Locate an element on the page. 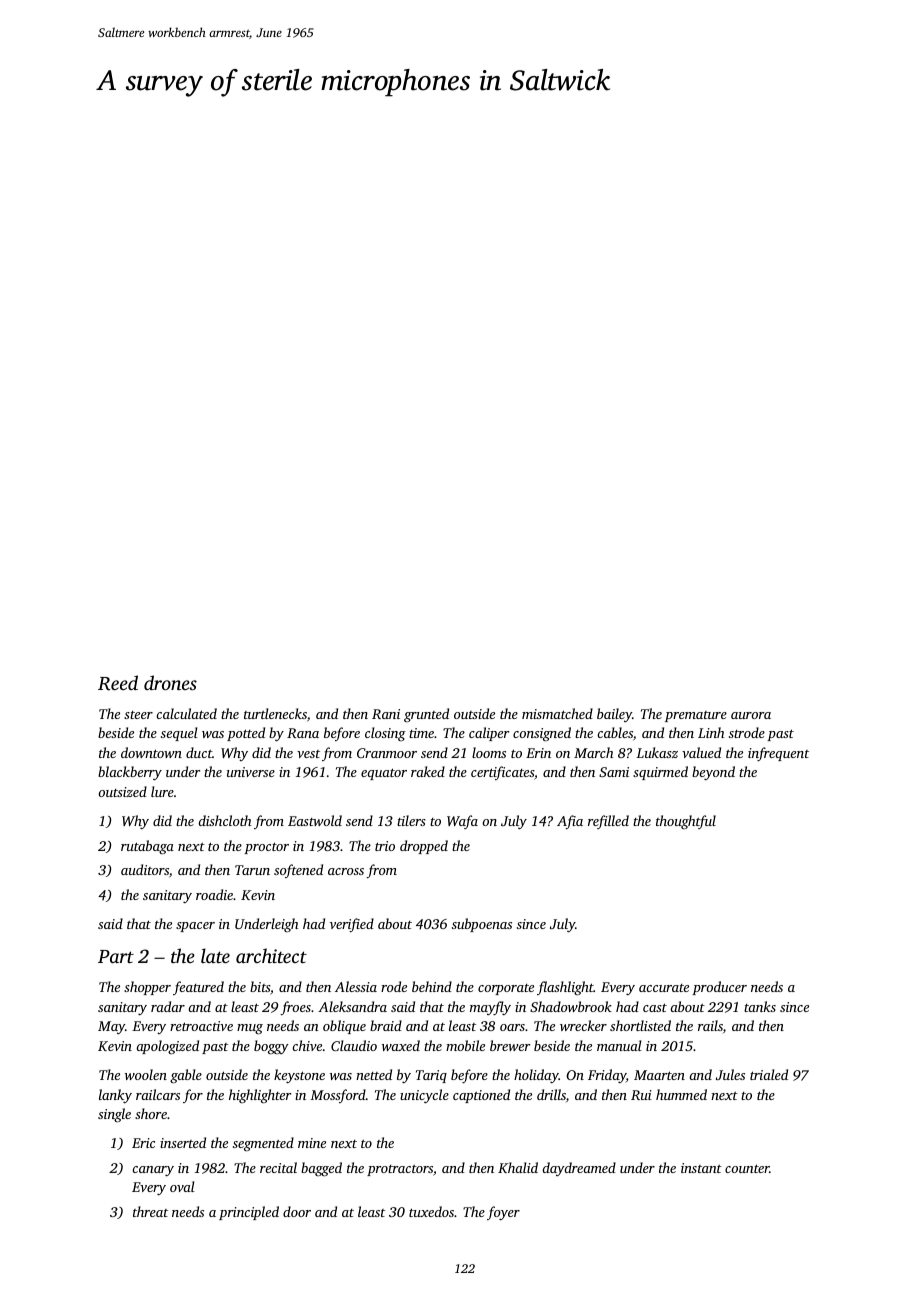 This page has width=908, height=1316. producer is located at coordinates (719, 988).
